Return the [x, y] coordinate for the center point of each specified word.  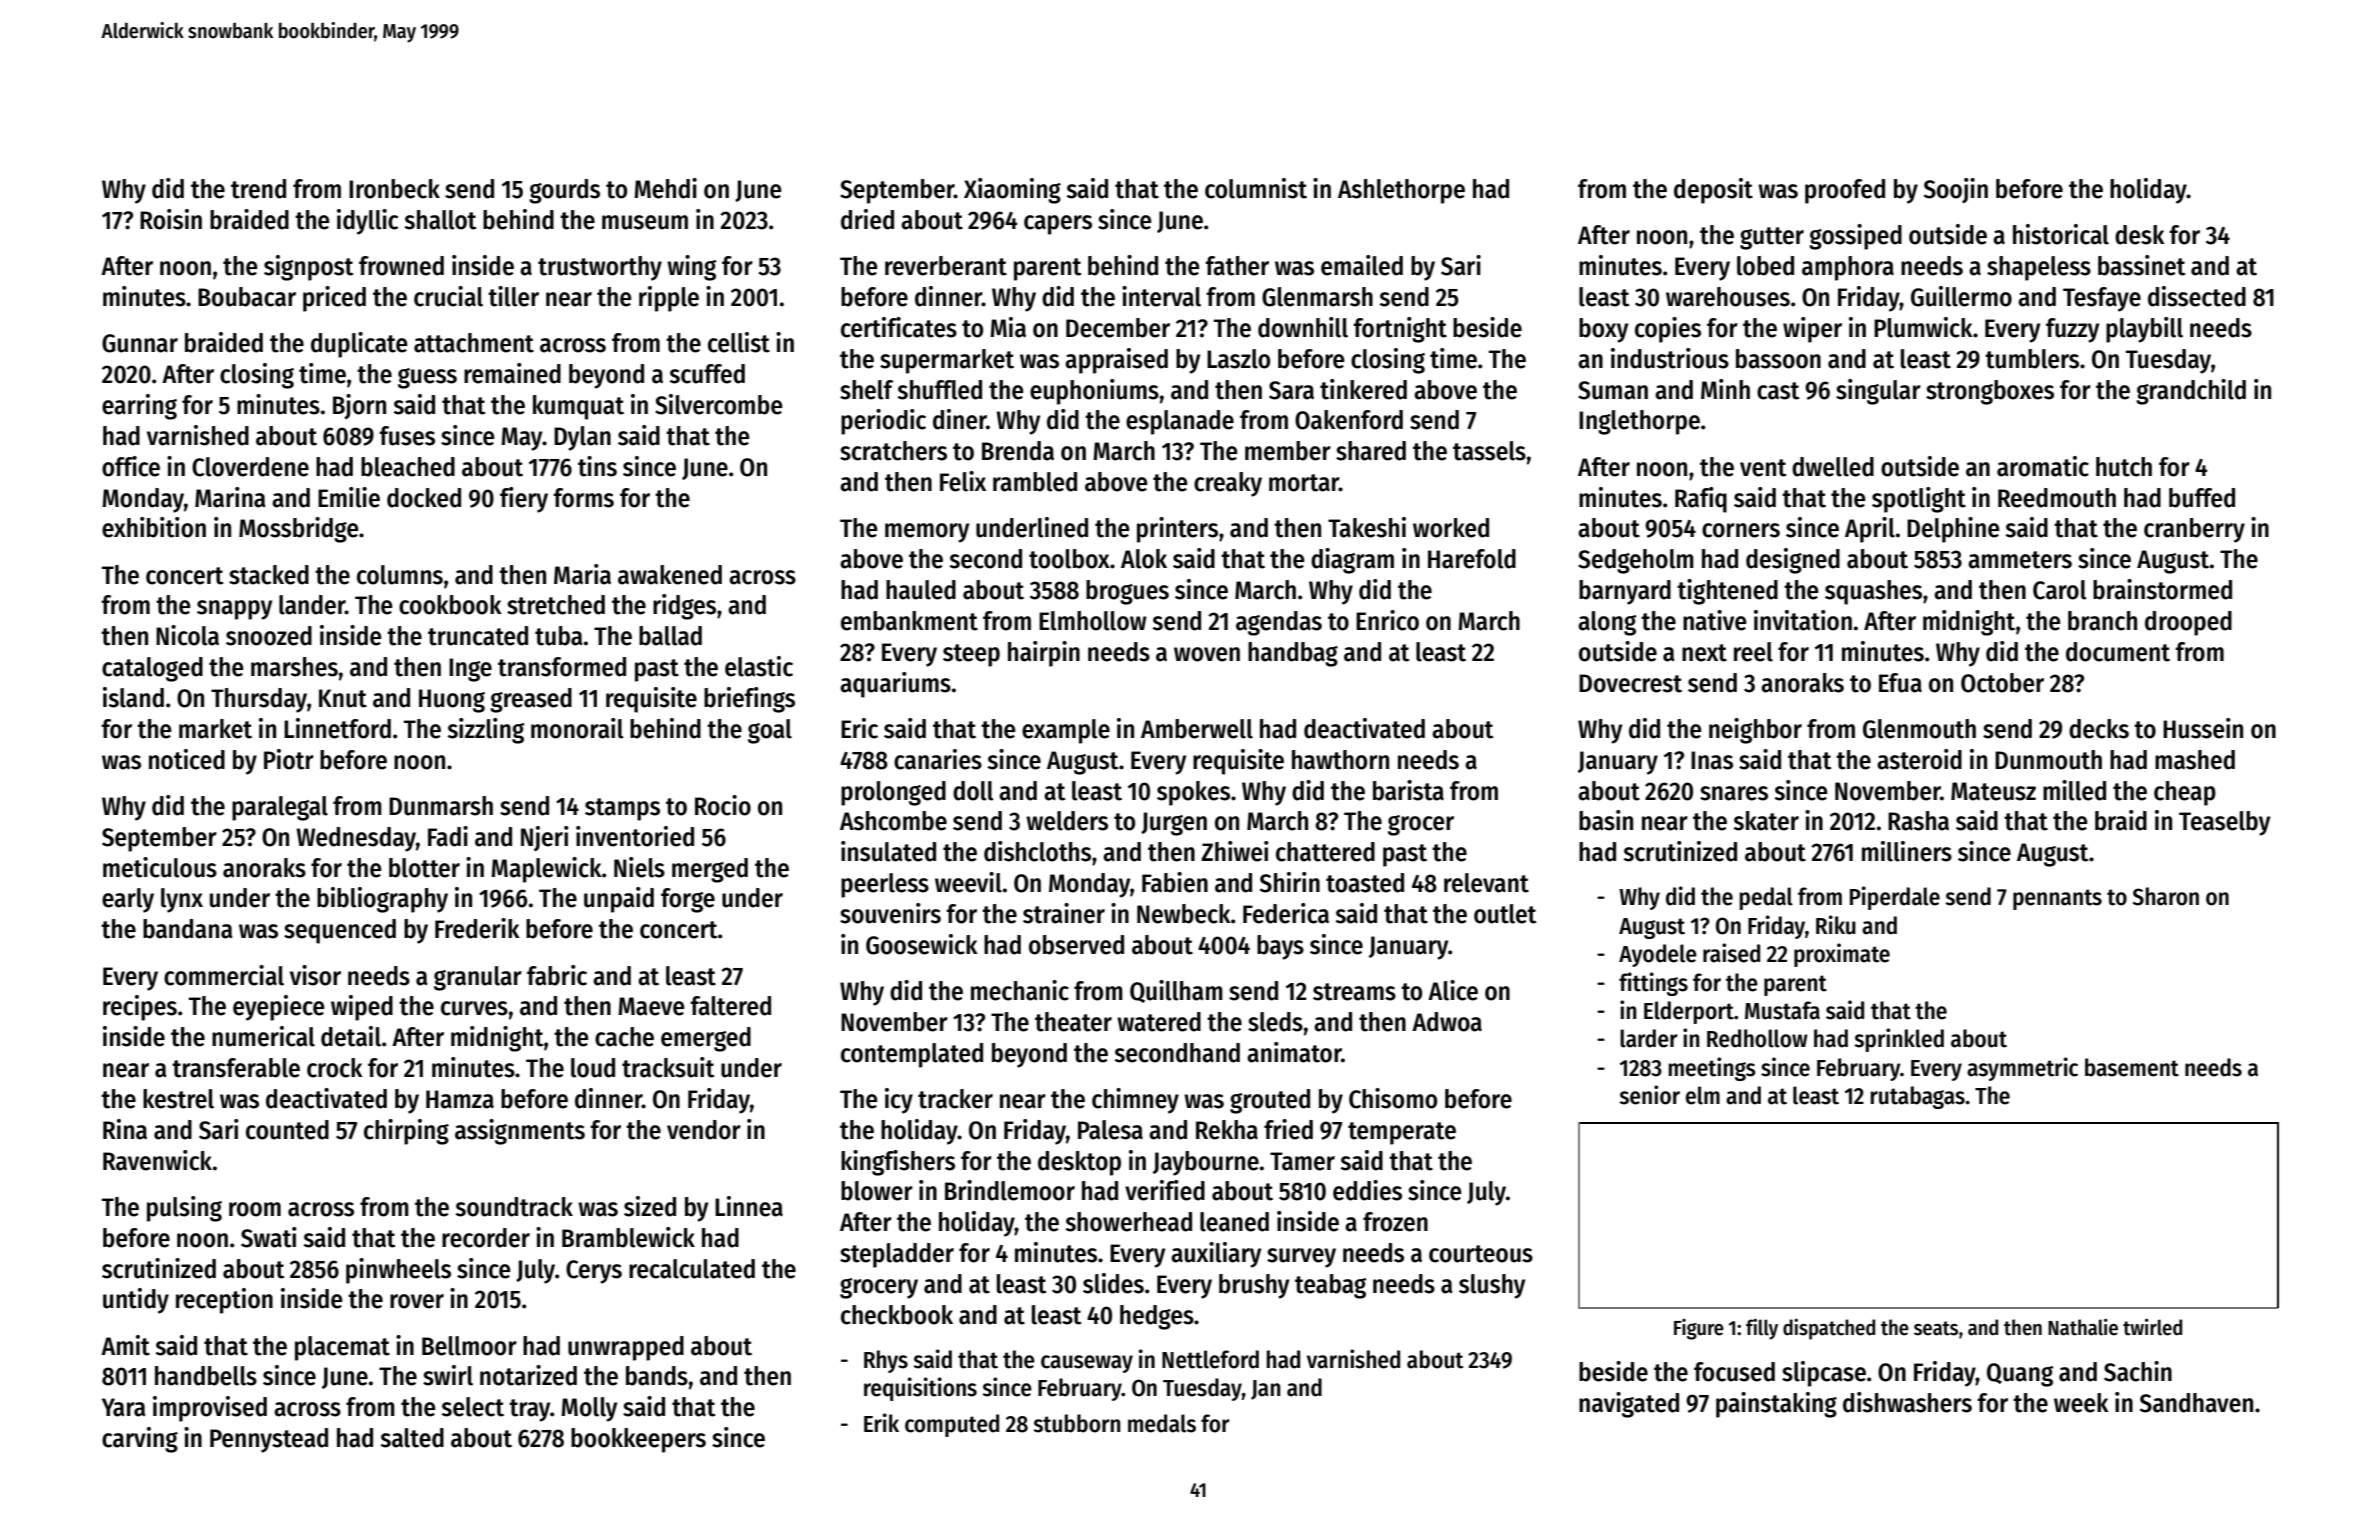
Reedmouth [2057, 498]
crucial [448, 296]
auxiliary [1216, 1255]
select [473, 1407]
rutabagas [1918, 1097]
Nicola [187, 635]
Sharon [2166, 896]
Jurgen [1174, 824]
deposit [1713, 191]
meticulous [160, 867]
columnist [1256, 188]
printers [1177, 530]
